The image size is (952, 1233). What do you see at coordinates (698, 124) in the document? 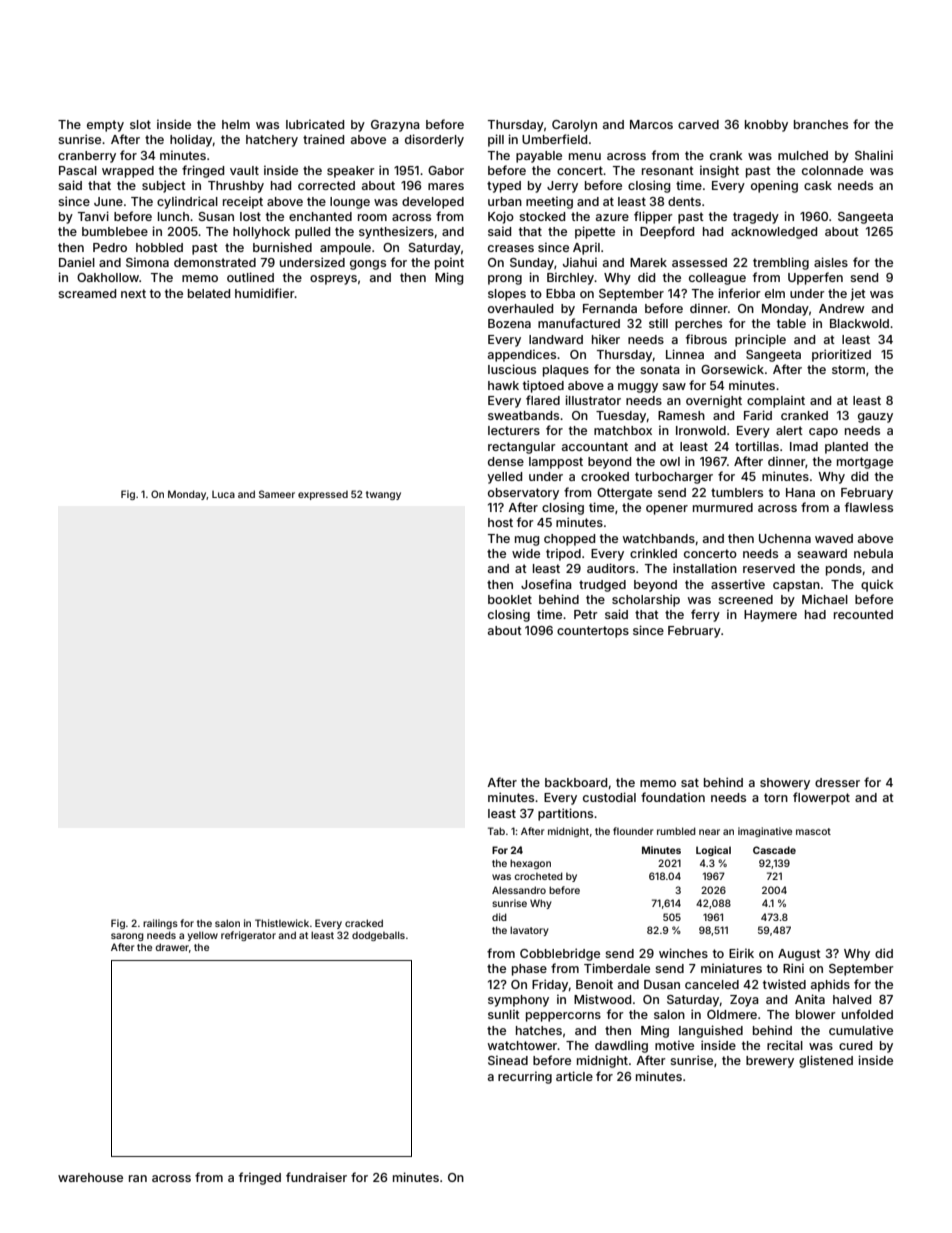
I see `carved` at bounding box center [698, 124].
